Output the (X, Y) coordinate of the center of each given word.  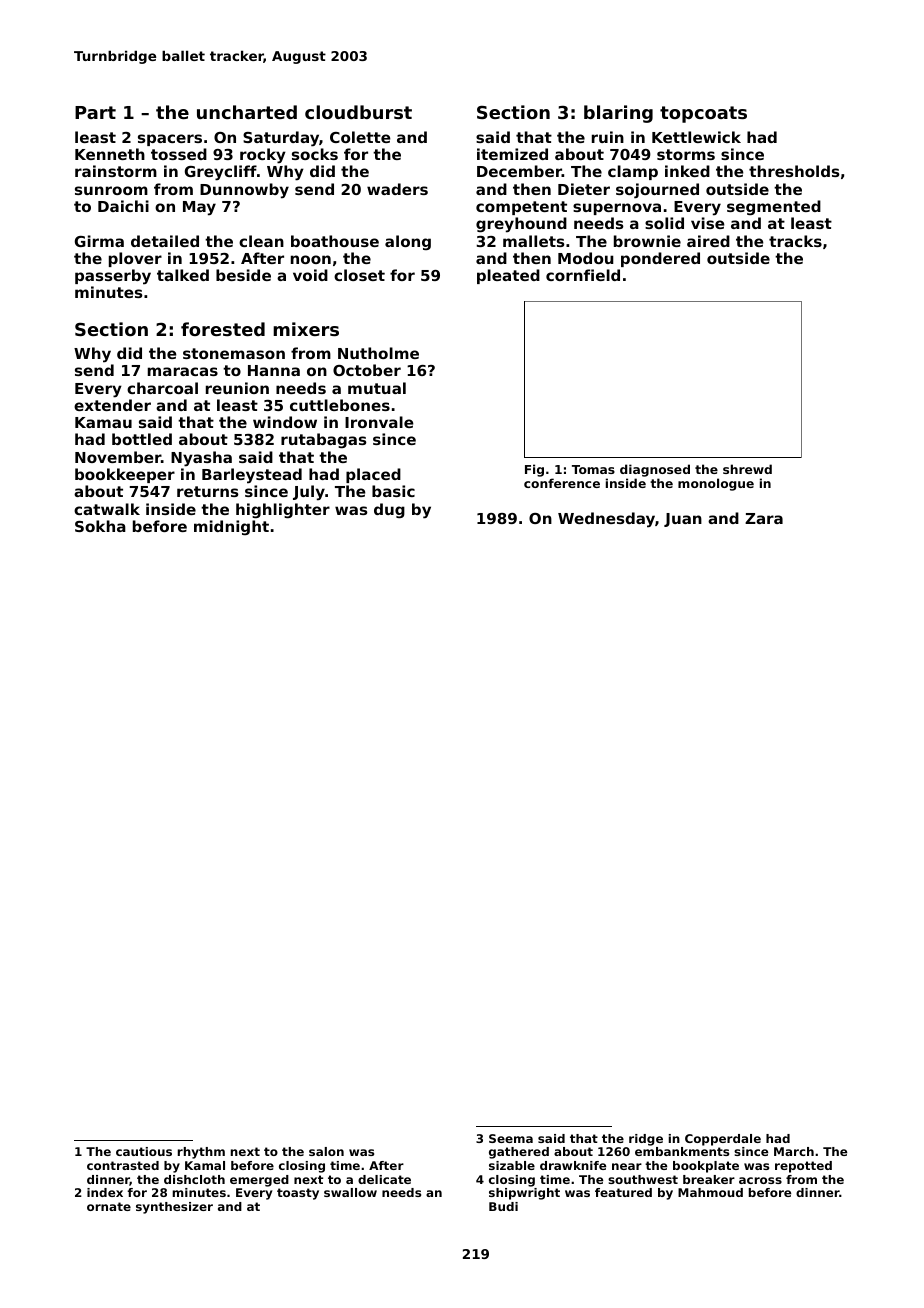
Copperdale (723, 1140)
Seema (511, 1138)
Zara (764, 518)
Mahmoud (710, 1192)
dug (389, 511)
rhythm (201, 1153)
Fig (534, 470)
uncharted (247, 112)
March (794, 1151)
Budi (503, 1206)
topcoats (703, 114)
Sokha (100, 526)
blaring (618, 114)
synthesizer (174, 1208)
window (285, 422)
